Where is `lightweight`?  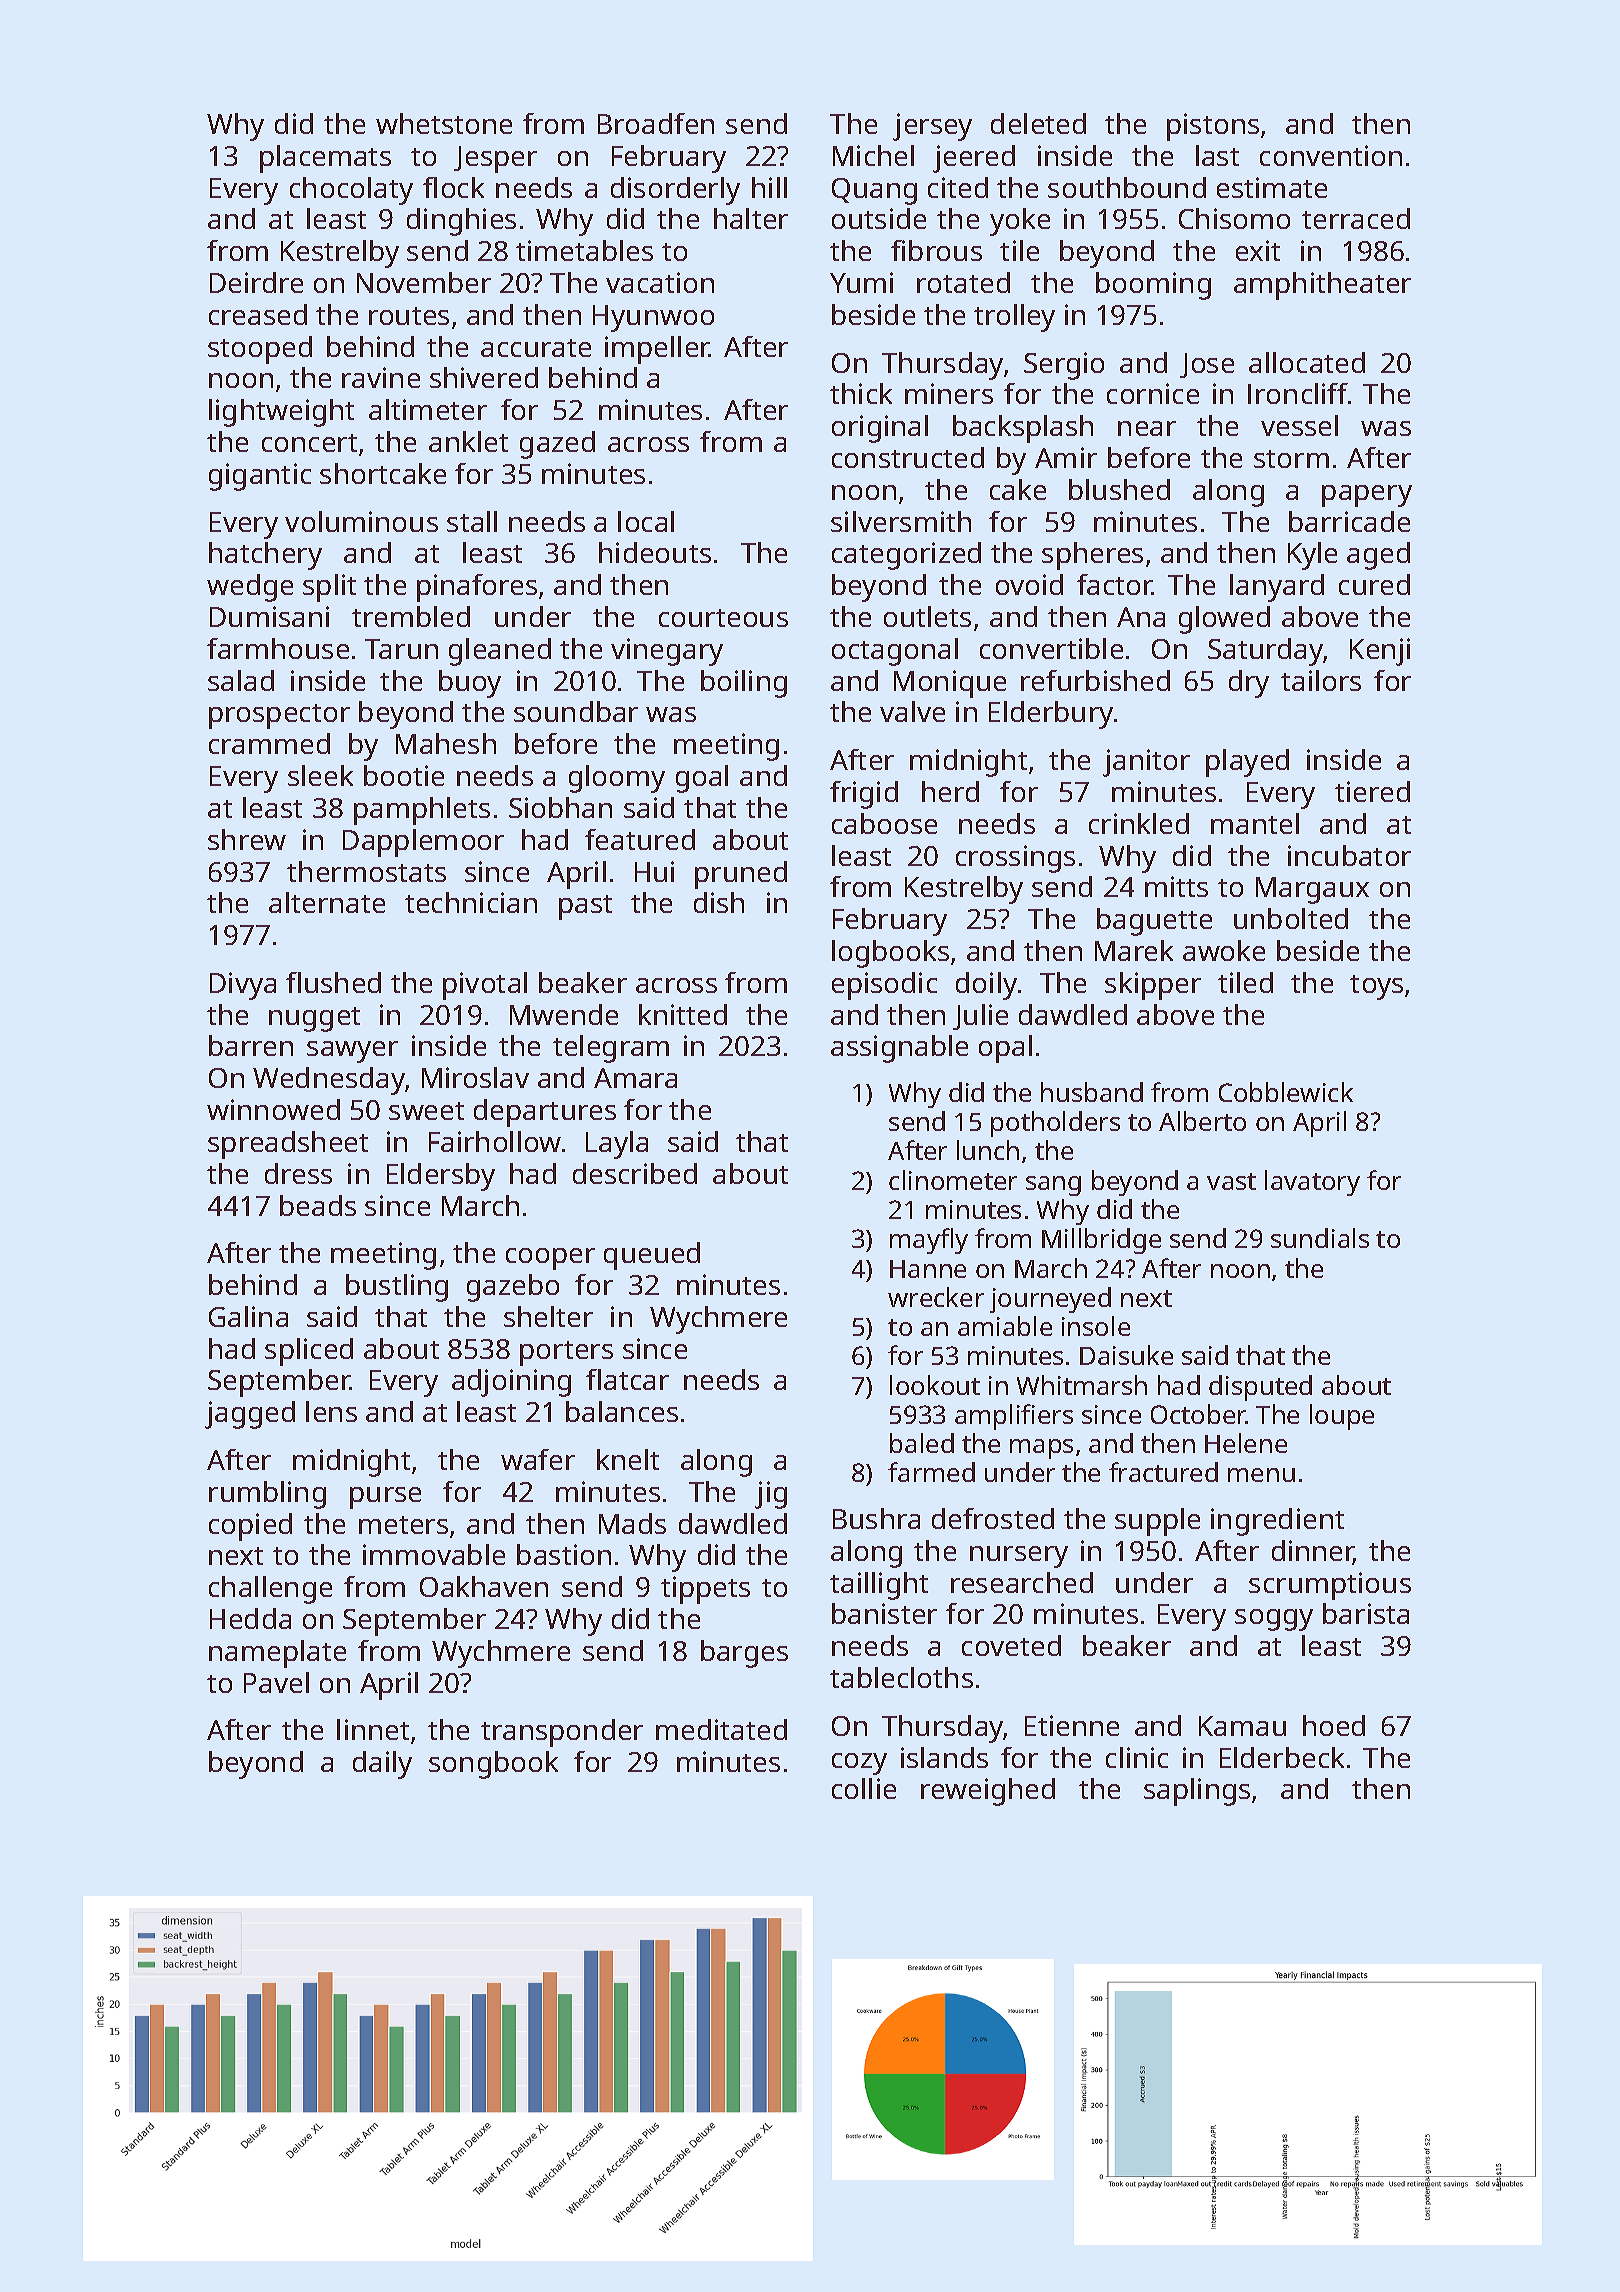
lightweight is located at coordinates (281, 413).
